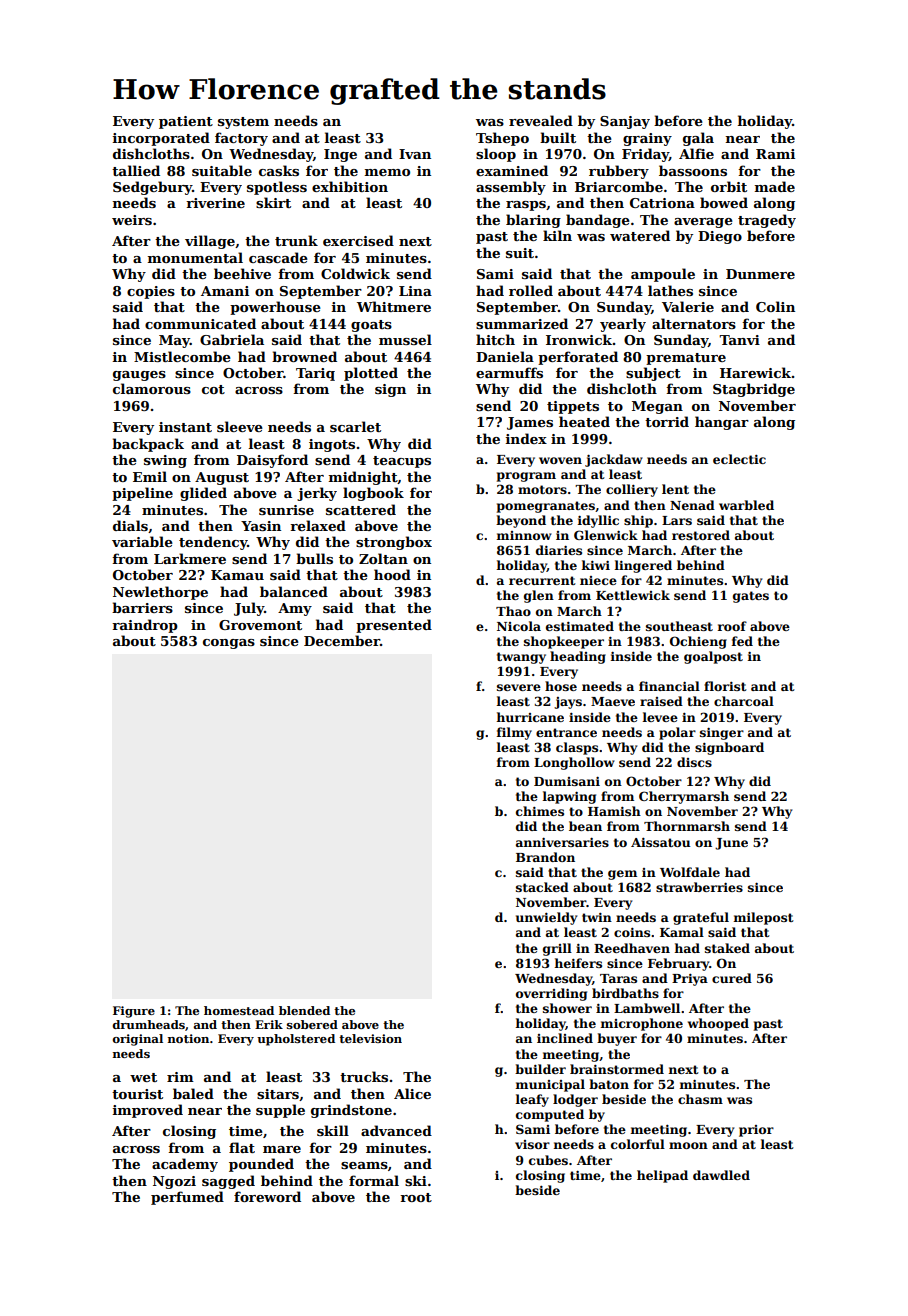  Describe the element at coordinates (203, 494) in the screenshot. I see `glided` at that location.
